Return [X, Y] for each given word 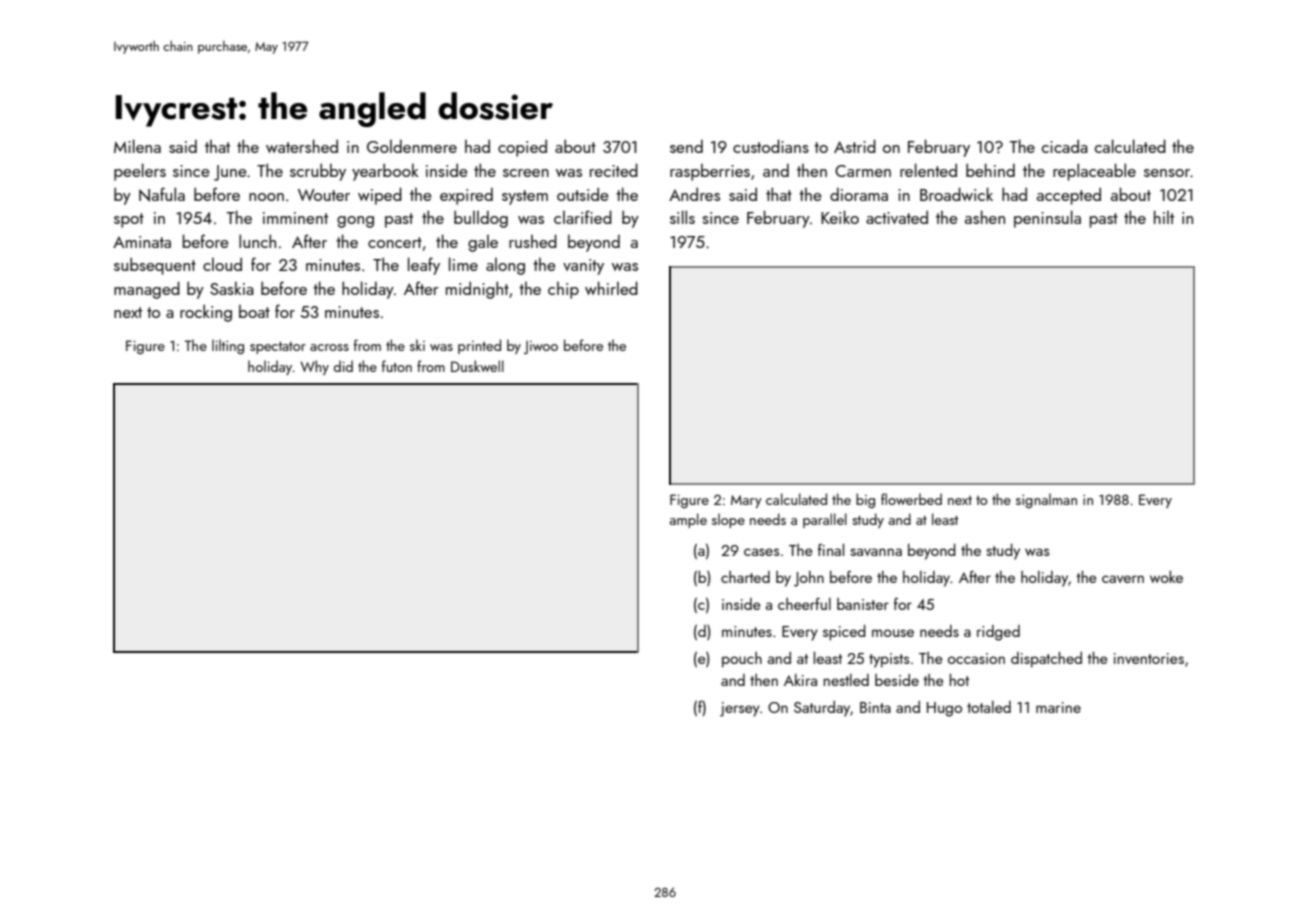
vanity [583, 267]
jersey [740, 709]
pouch [742, 660]
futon [397, 366]
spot [129, 220]
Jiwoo [541, 347]
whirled [611, 288]
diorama [859, 194]
